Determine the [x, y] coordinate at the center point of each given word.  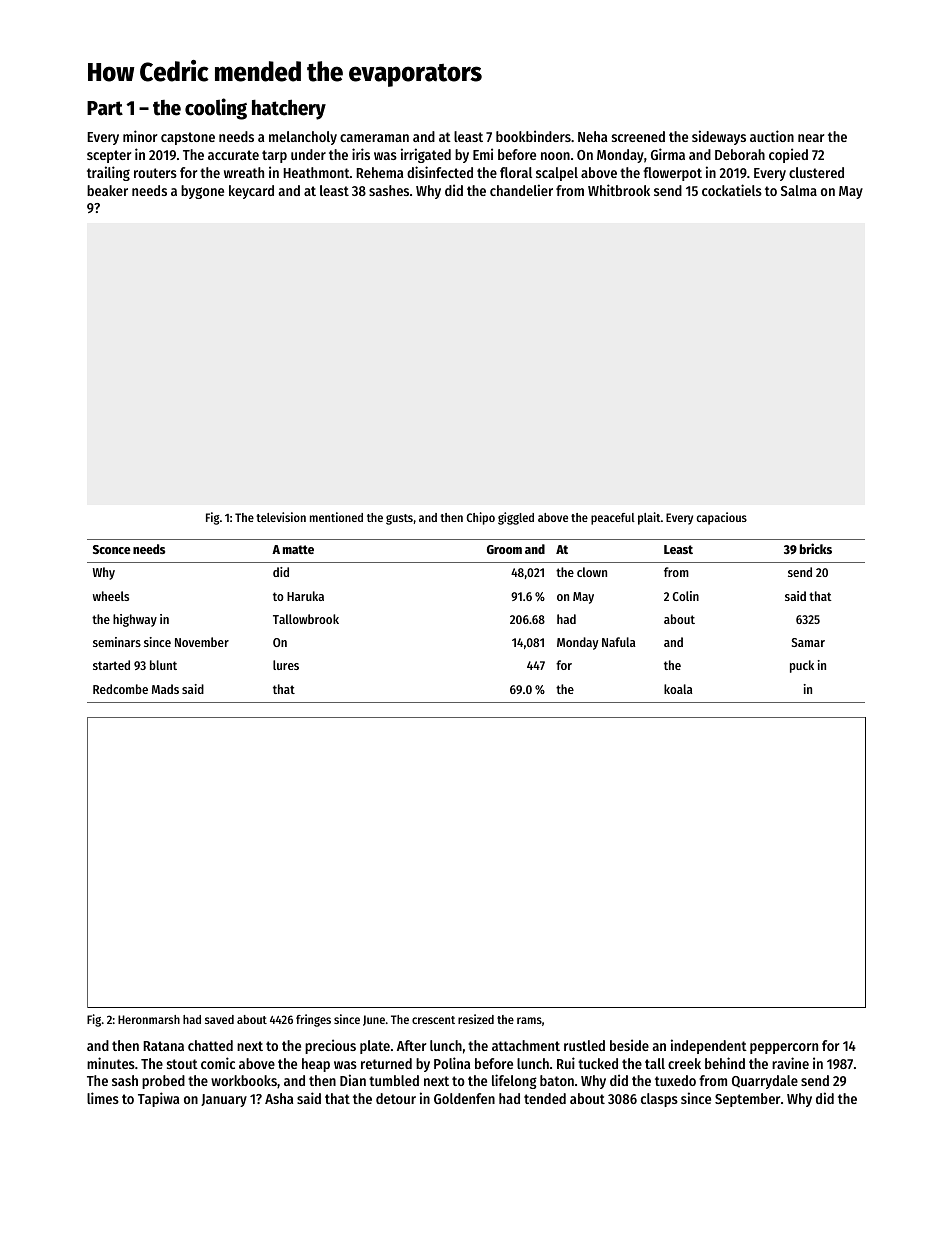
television [281, 517]
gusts [399, 519]
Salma [799, 190]
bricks [816, 548]
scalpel [557, 174]
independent [709, 1046]
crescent [433, 1020]
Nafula [619, 642]
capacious [721, 518]
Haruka [305, 596]
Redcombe [120, 689]
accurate [233, 155]
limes [103, 1098]
